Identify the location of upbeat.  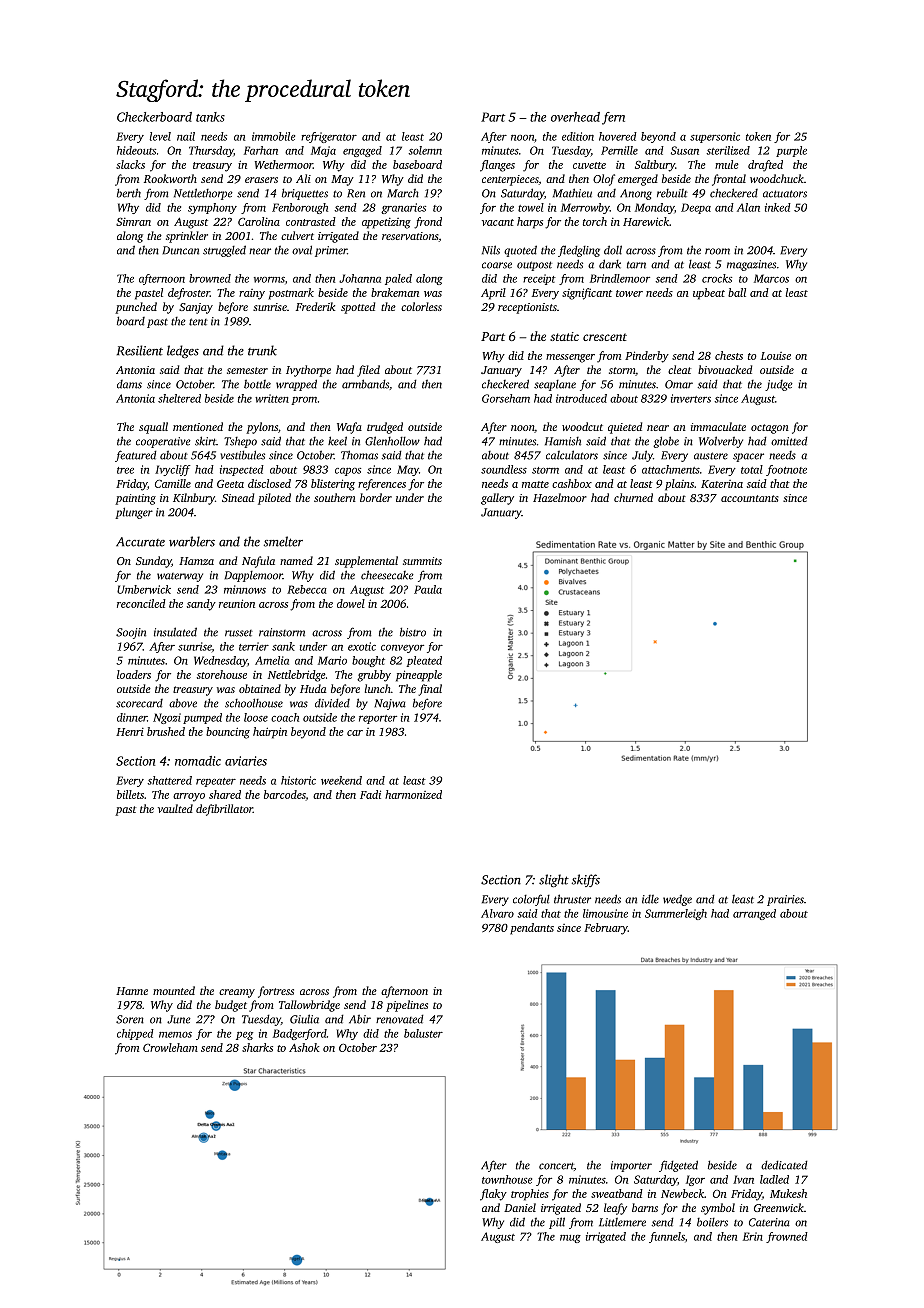
(709, 294).
